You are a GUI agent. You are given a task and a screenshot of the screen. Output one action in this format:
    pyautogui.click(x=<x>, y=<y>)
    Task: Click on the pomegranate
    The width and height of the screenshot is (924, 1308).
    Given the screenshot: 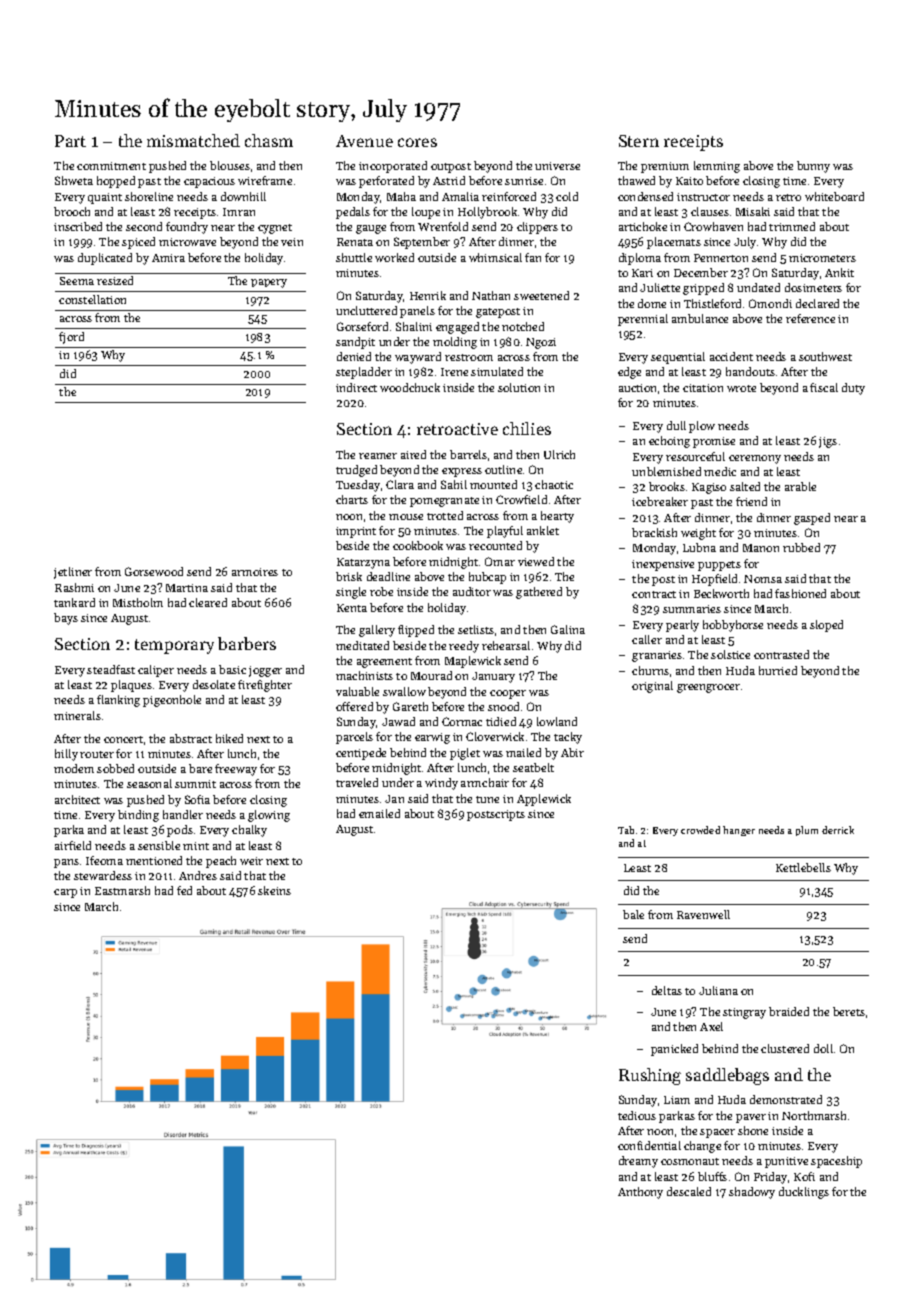 What is the action you would take?
    pyautogui.click(x=444, y=502)
